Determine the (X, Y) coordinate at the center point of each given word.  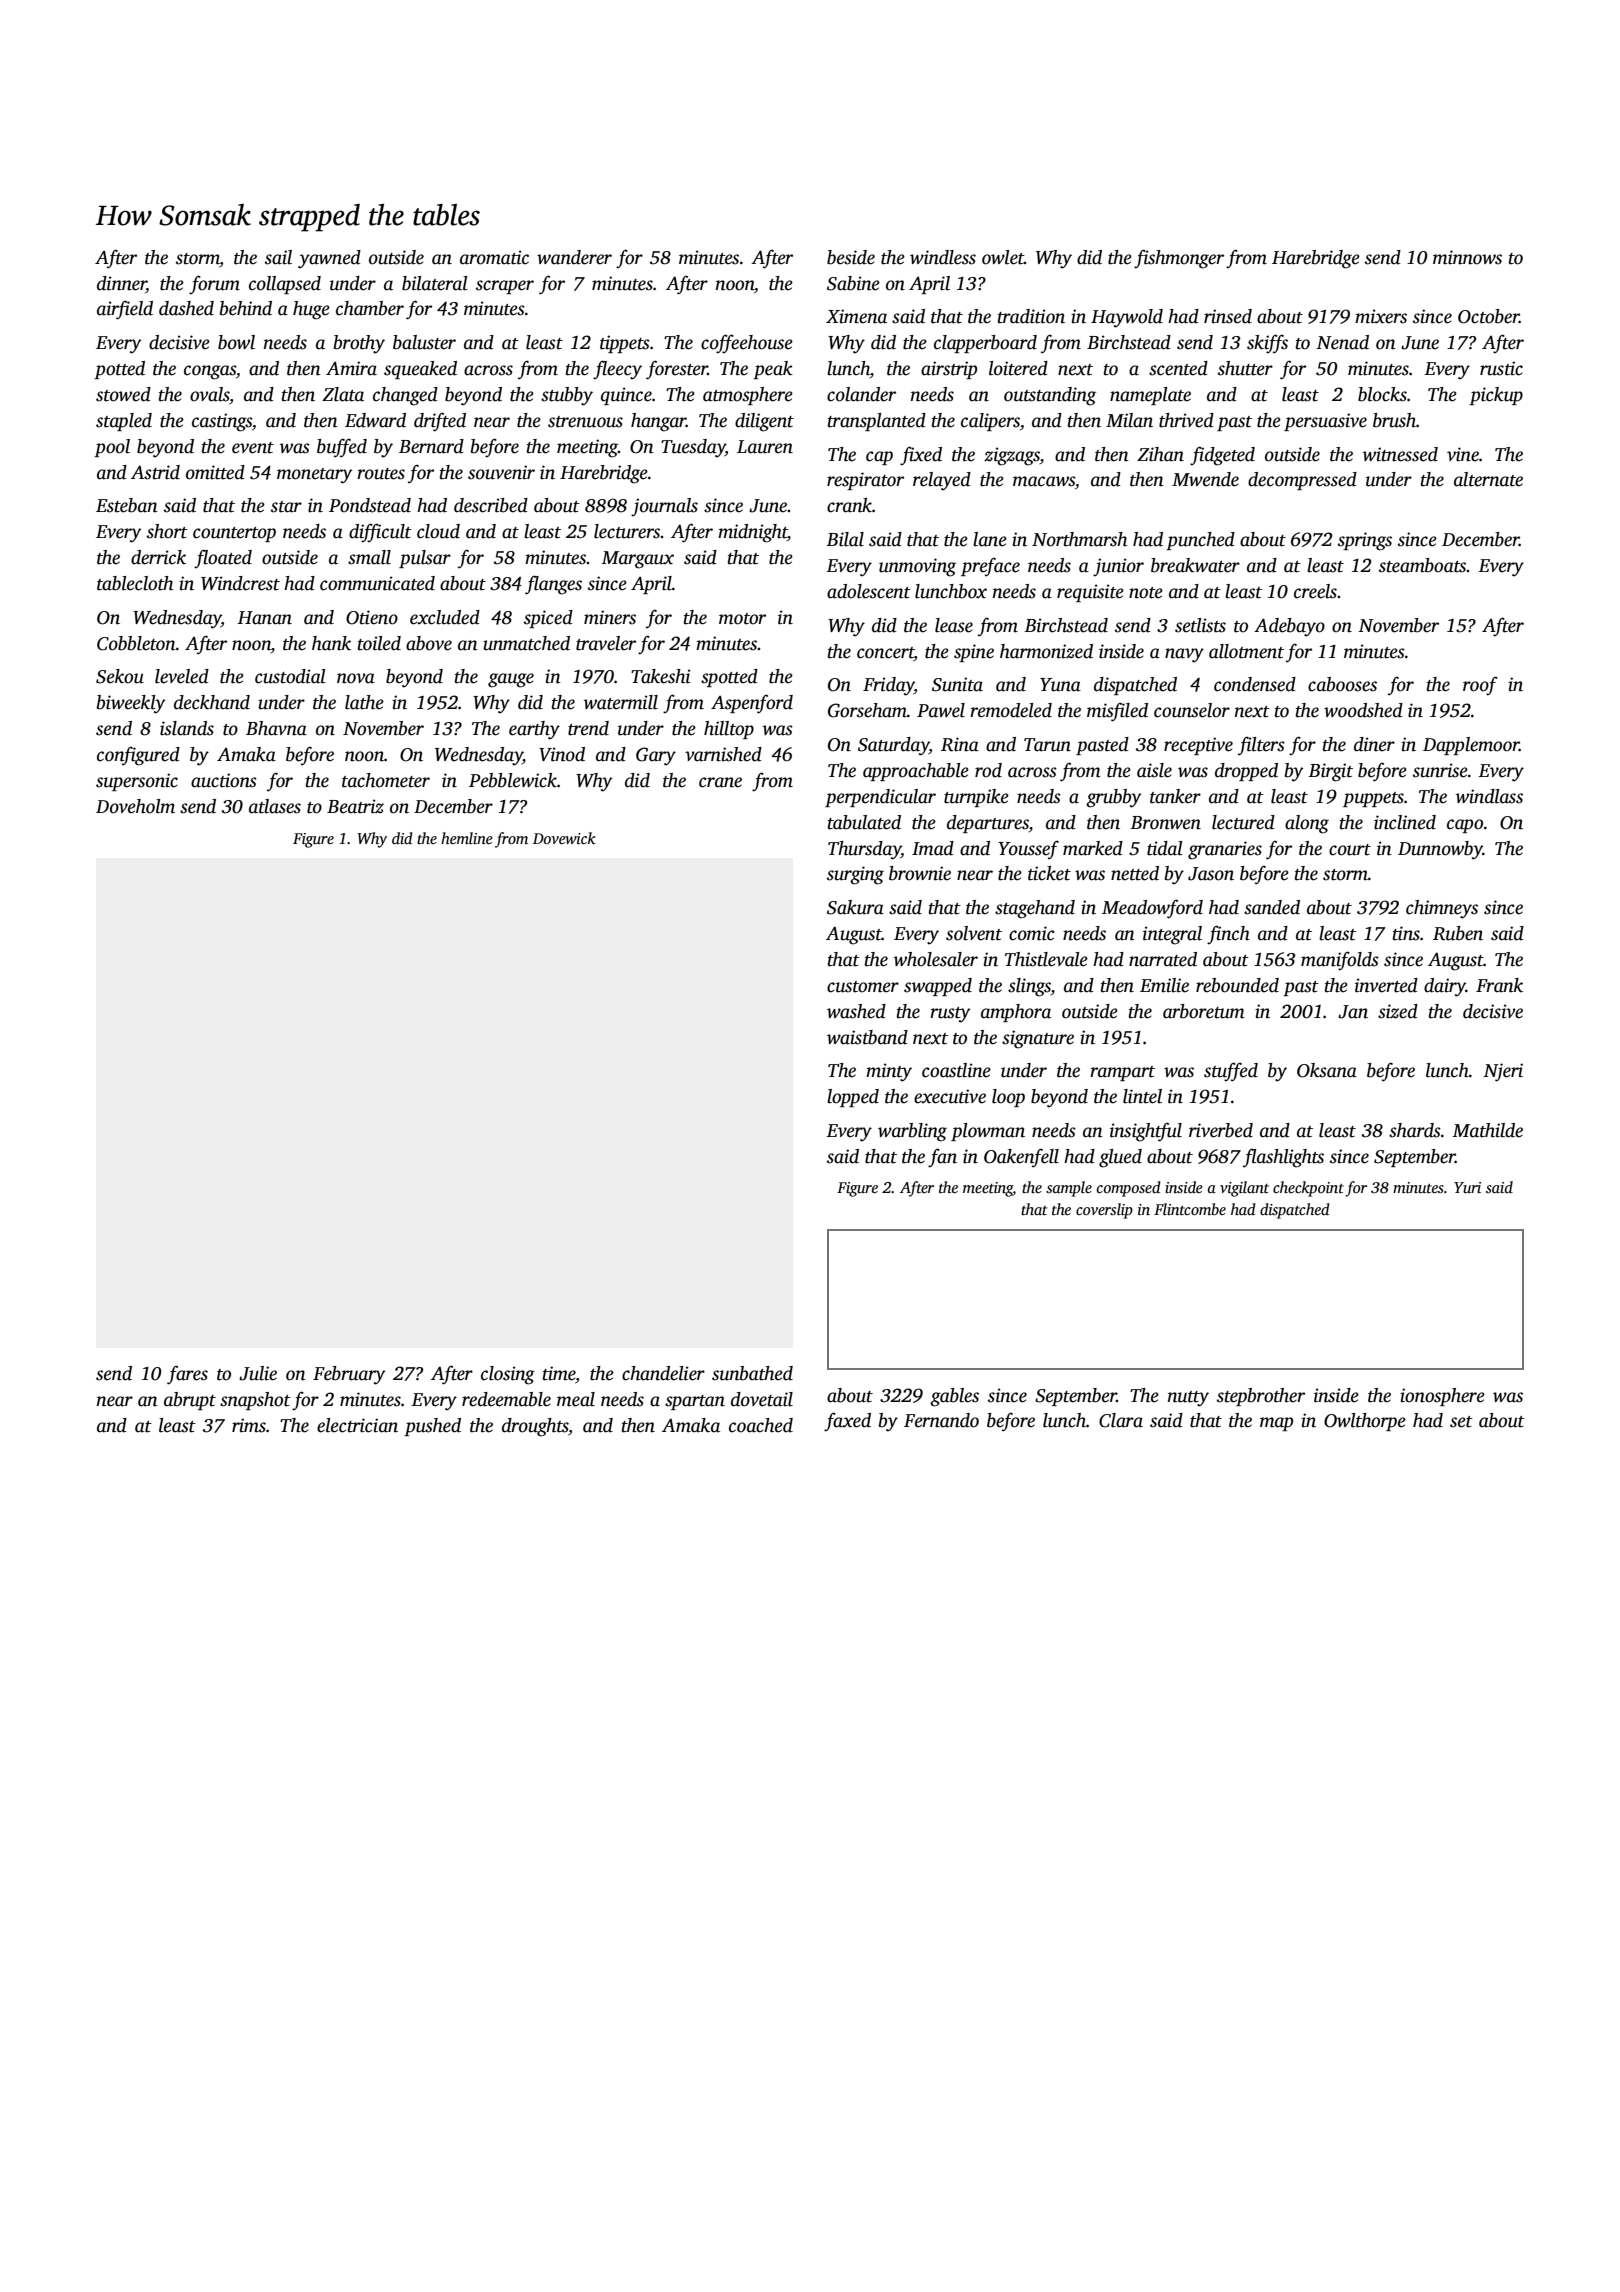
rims (249, 1425)
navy (1184, 655)
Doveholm (135, 806)
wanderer (574, 257)
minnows (1467, 257)
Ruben (1458, 933)
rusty (950, 1015)
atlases (275, 806)
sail (278, 257)
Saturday (893, 746)
